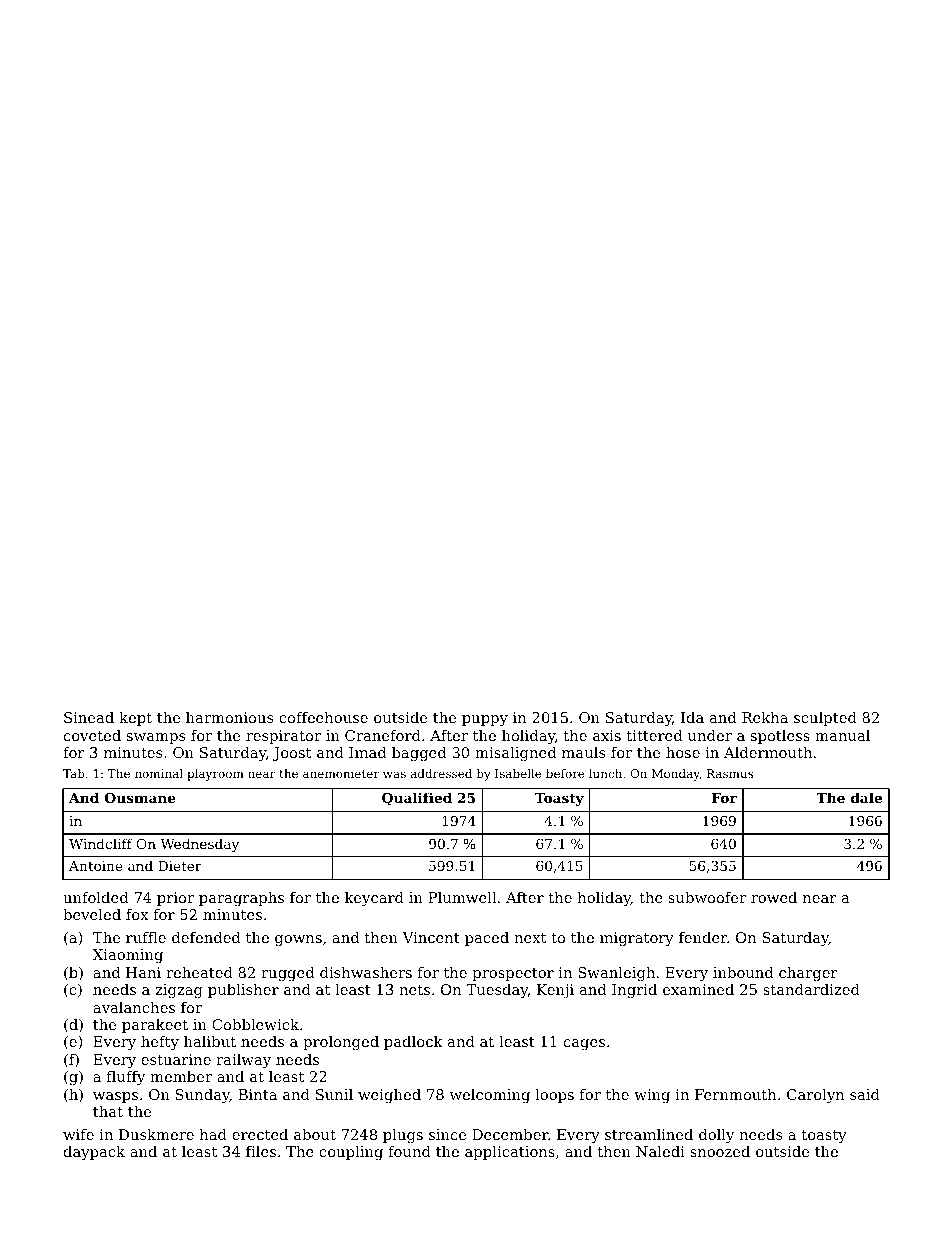  What do you see at coordinates (351, 1153) in the image?
I see `coupling` at bounding box center [351, 1153].
